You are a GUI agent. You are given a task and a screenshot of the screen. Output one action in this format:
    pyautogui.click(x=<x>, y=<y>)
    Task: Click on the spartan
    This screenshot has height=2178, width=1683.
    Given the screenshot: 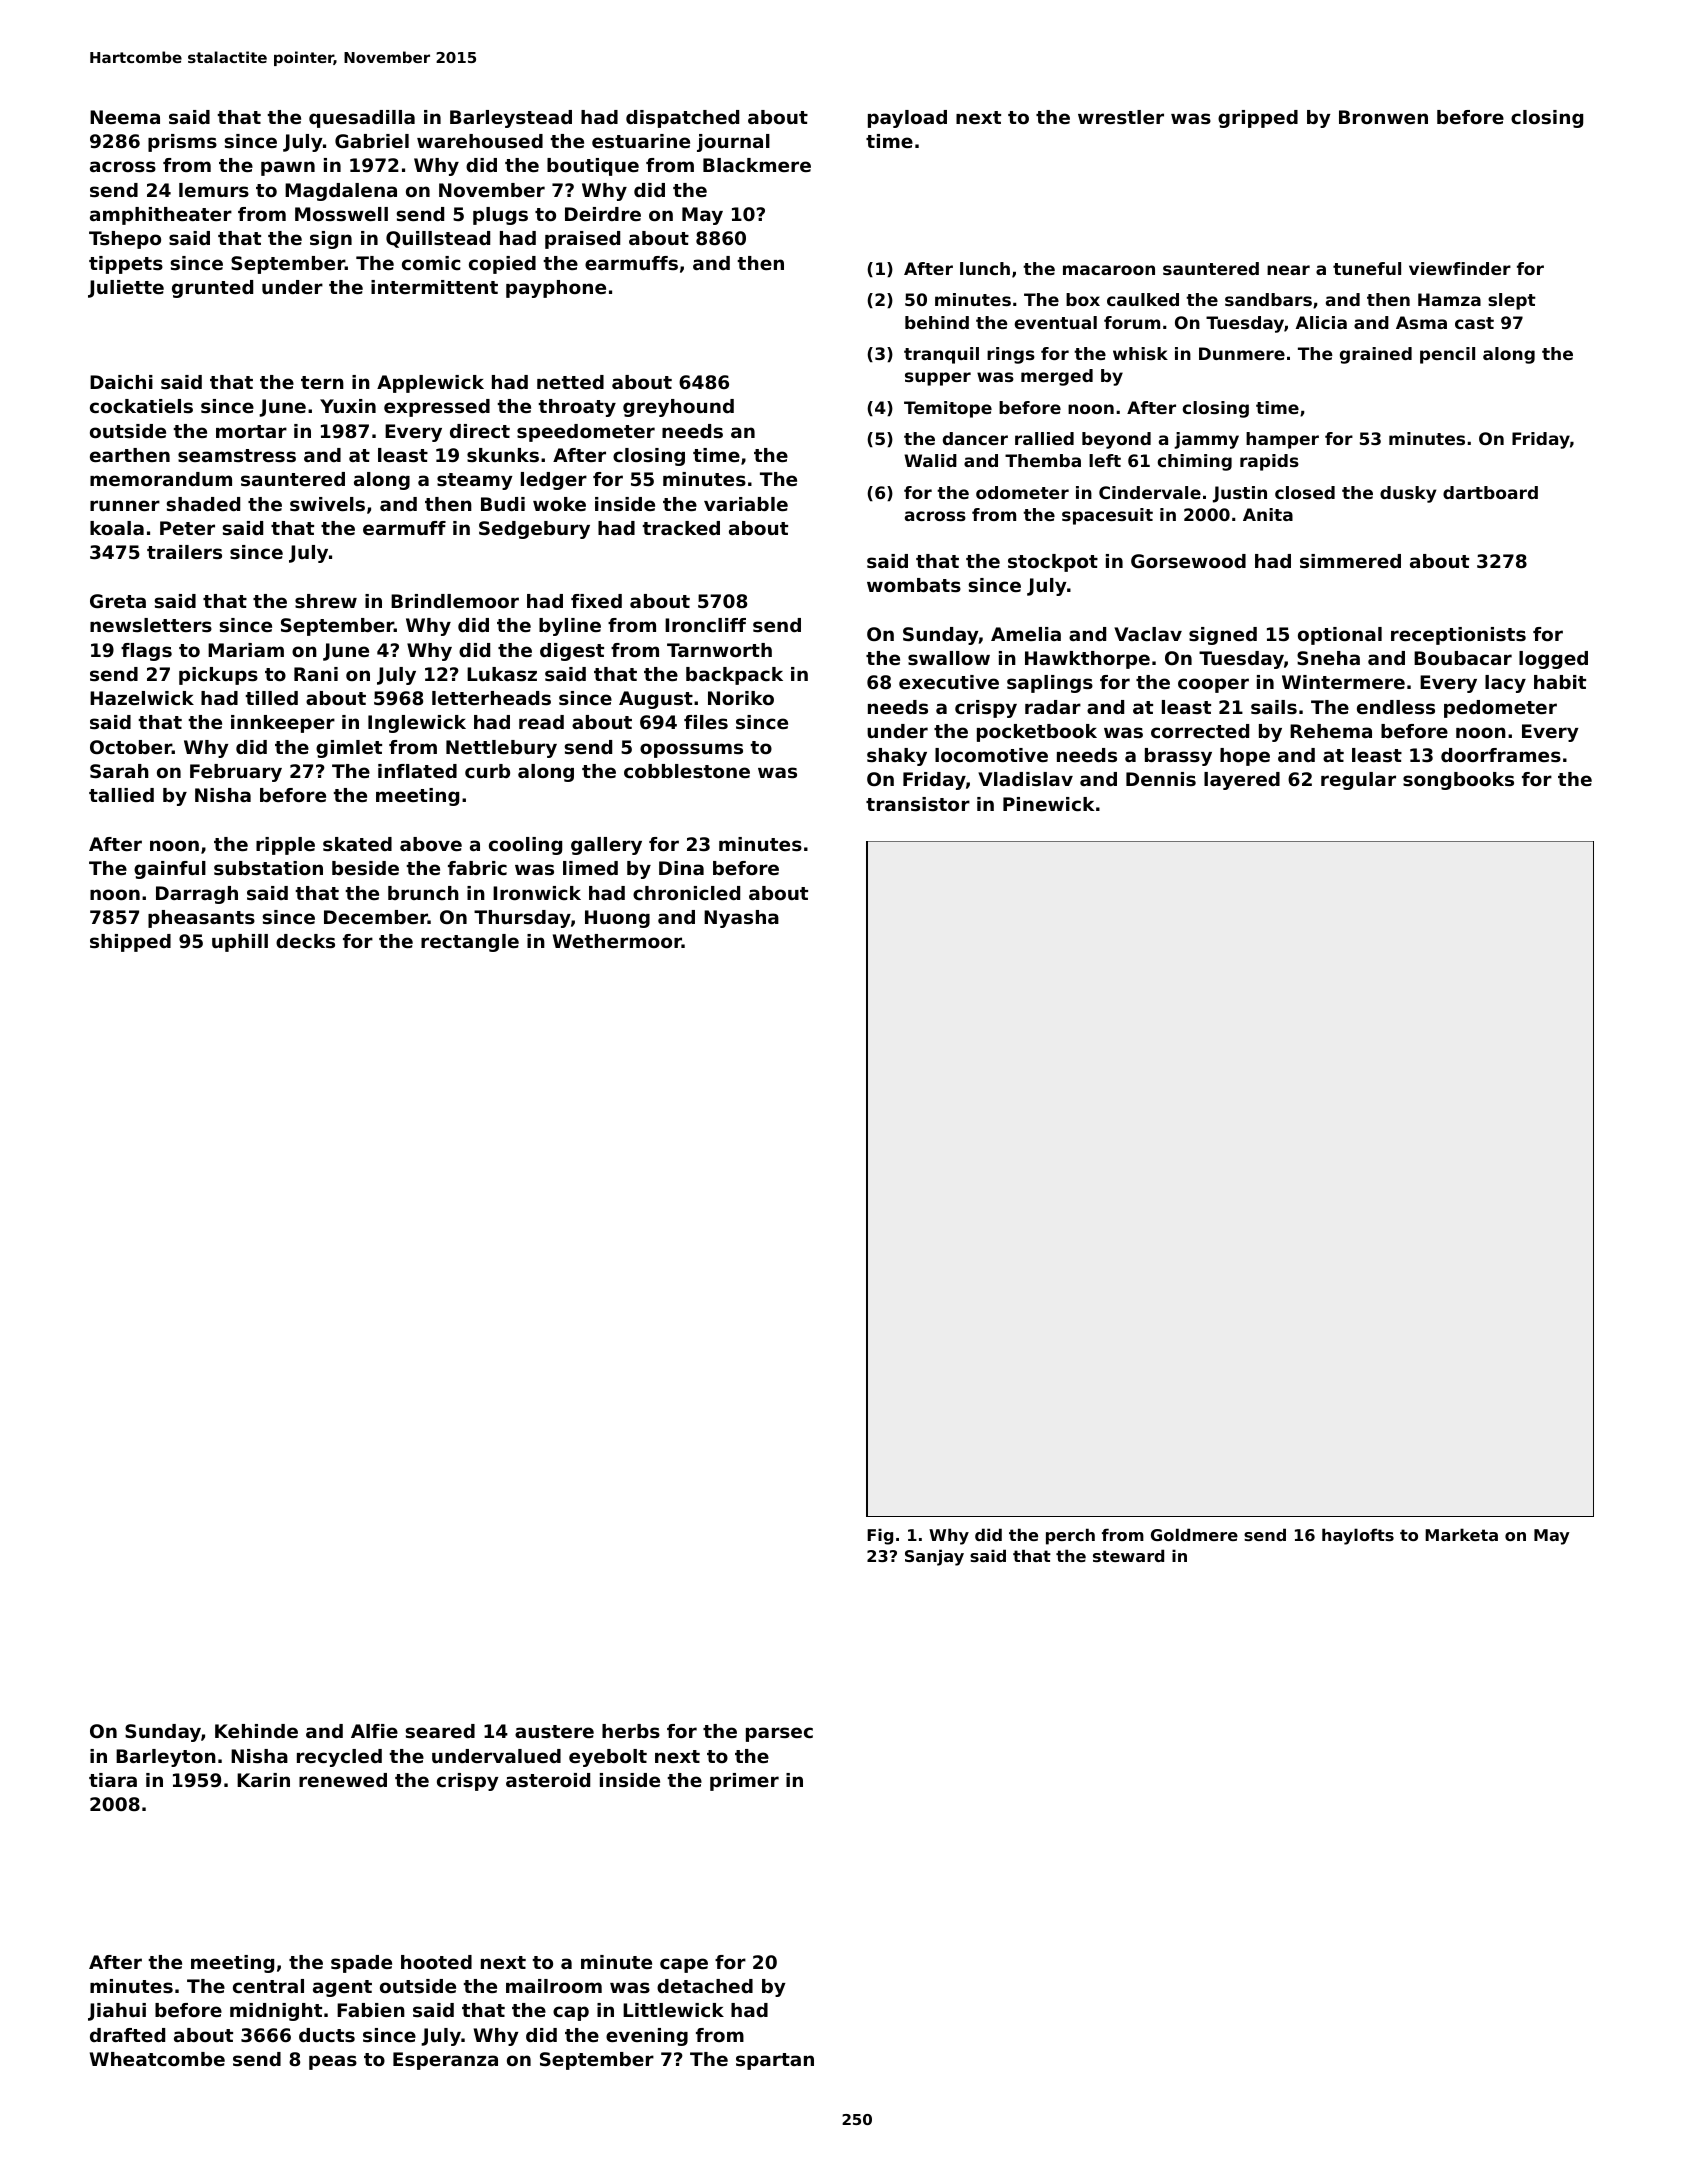 What is the action you would take?
    pyautogui.click(x=775, y=2061)
